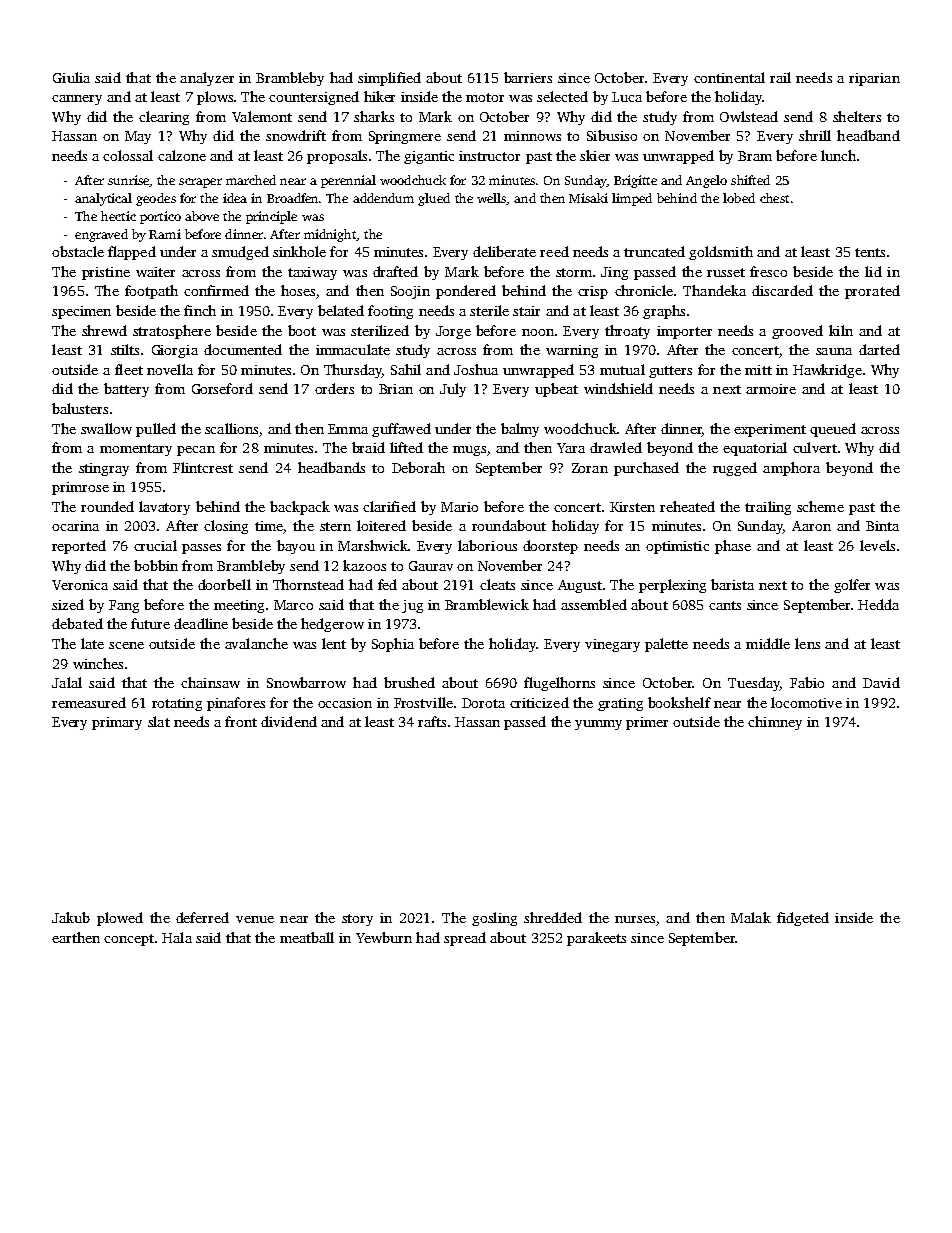  What do you see at coordinates (207, 79) in the screenshot?
I see `analyzer` at bounding box center [207, 79].
